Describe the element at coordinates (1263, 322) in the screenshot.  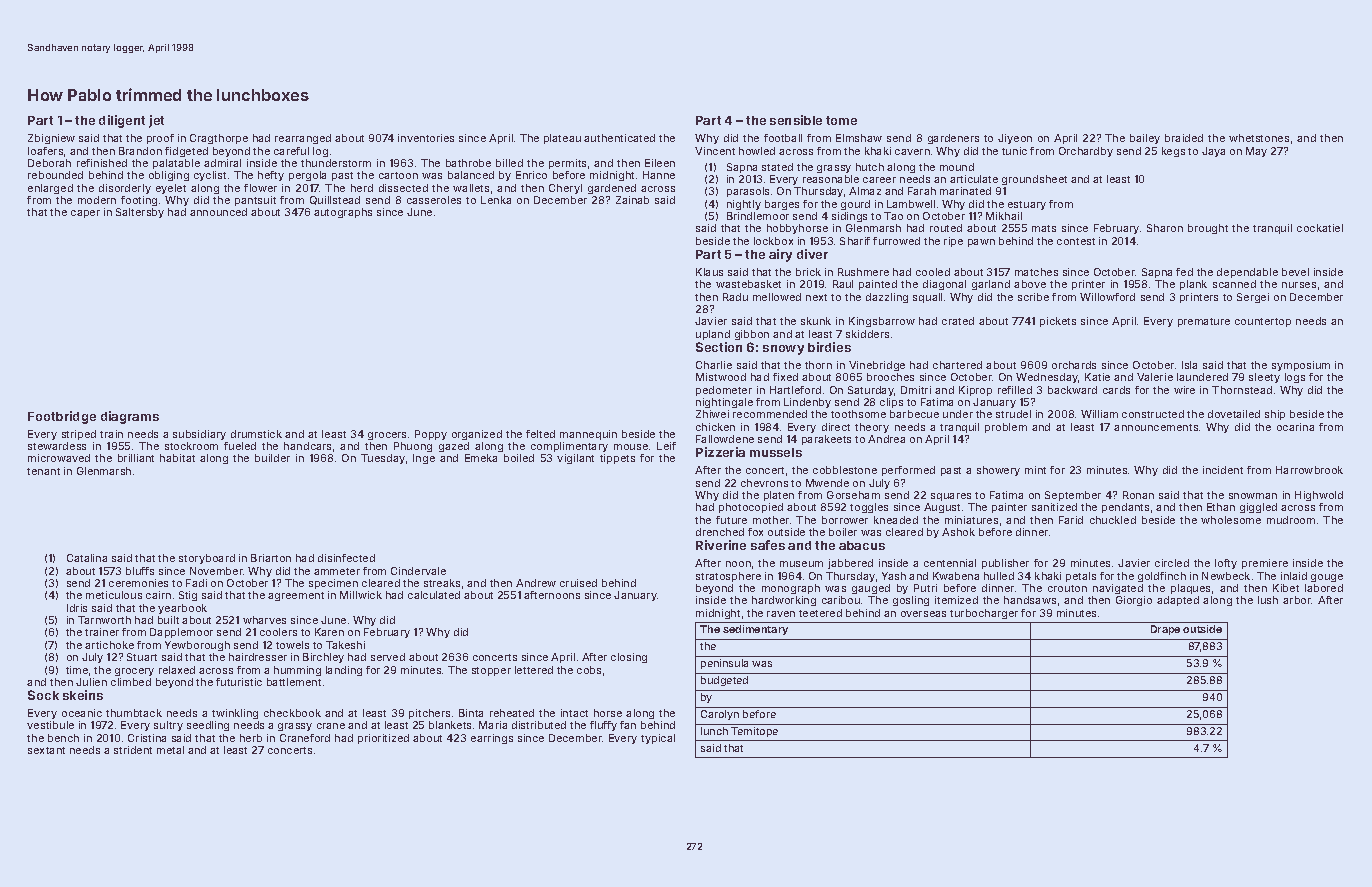
I see `countertop` at that location.
